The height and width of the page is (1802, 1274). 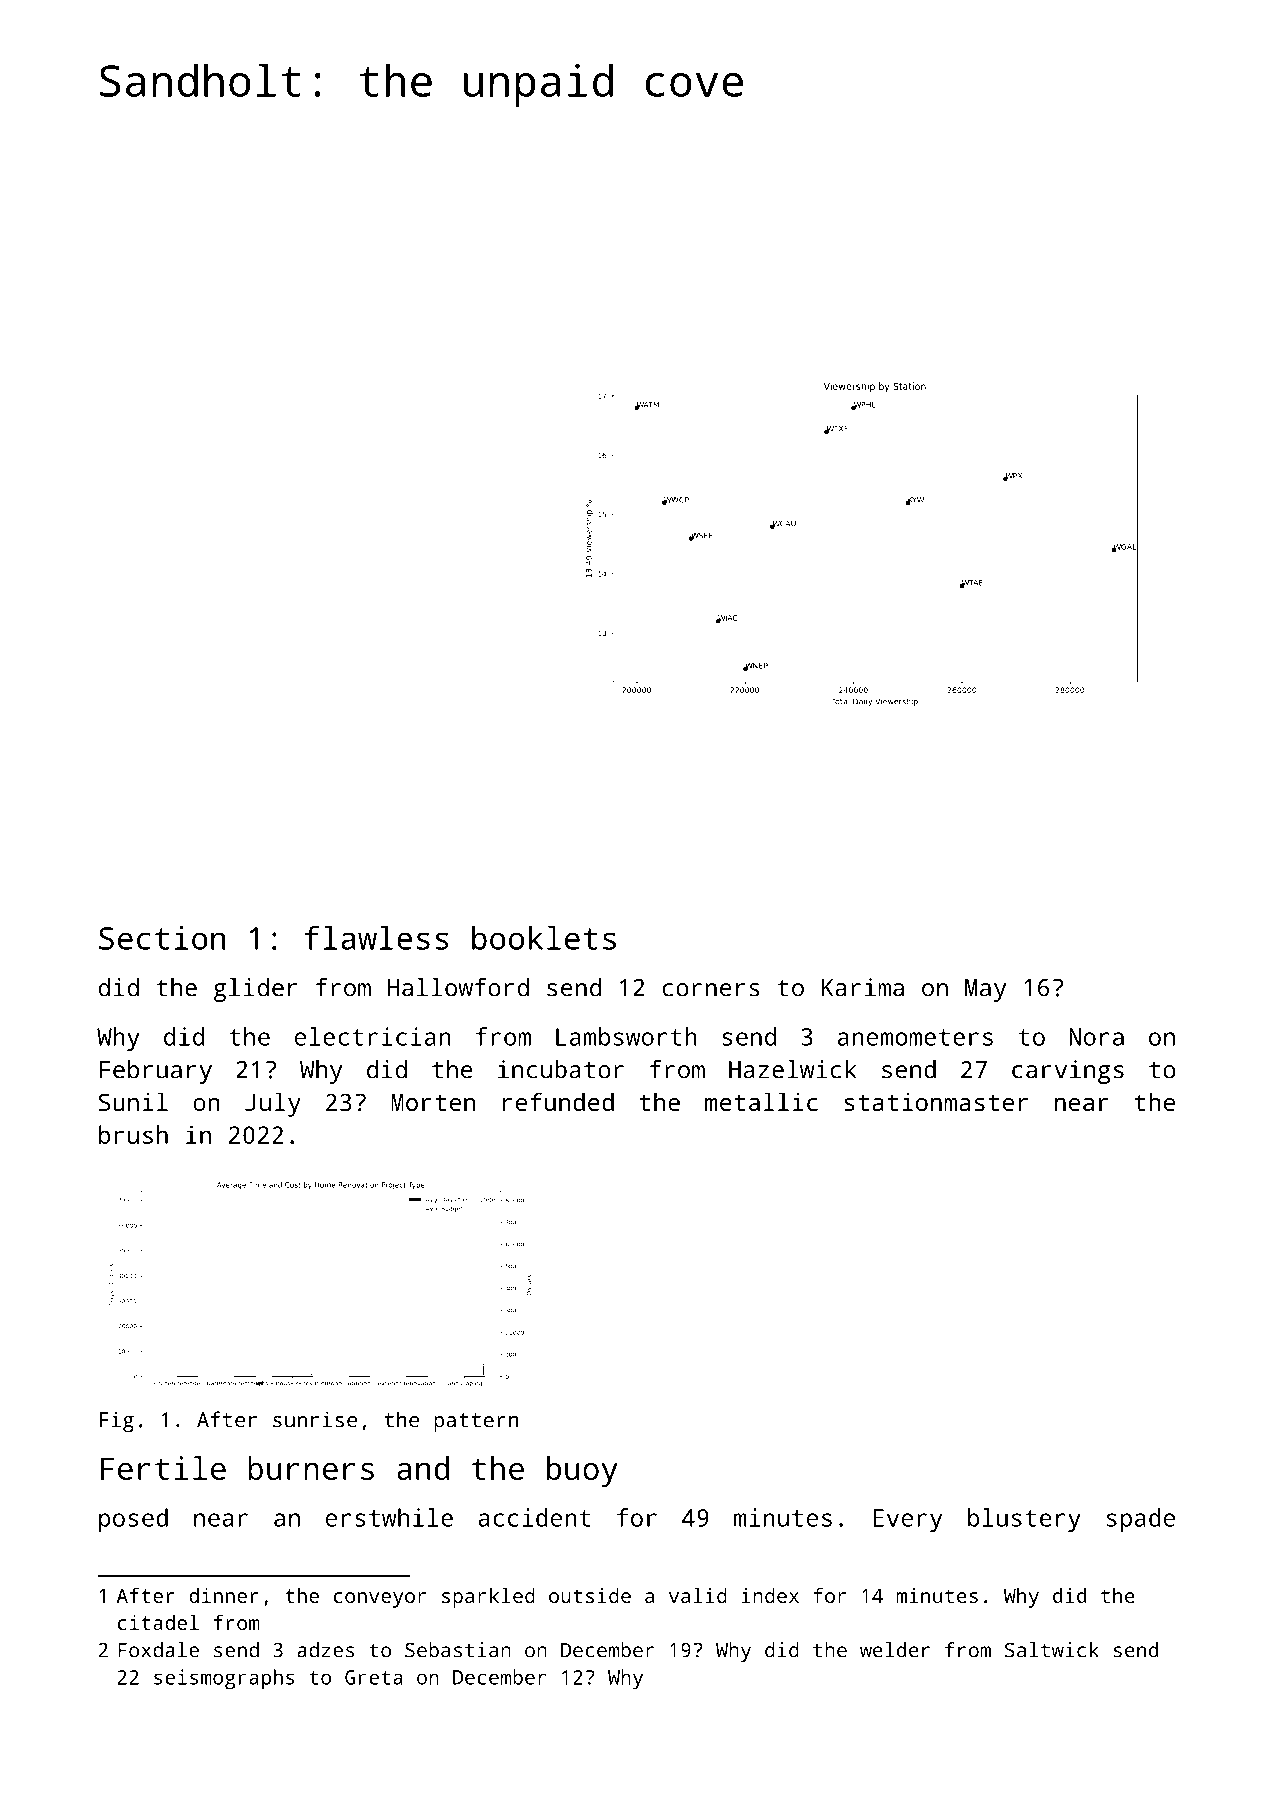 I want to click on Lambsworth, so click(x=626, y=1036).
